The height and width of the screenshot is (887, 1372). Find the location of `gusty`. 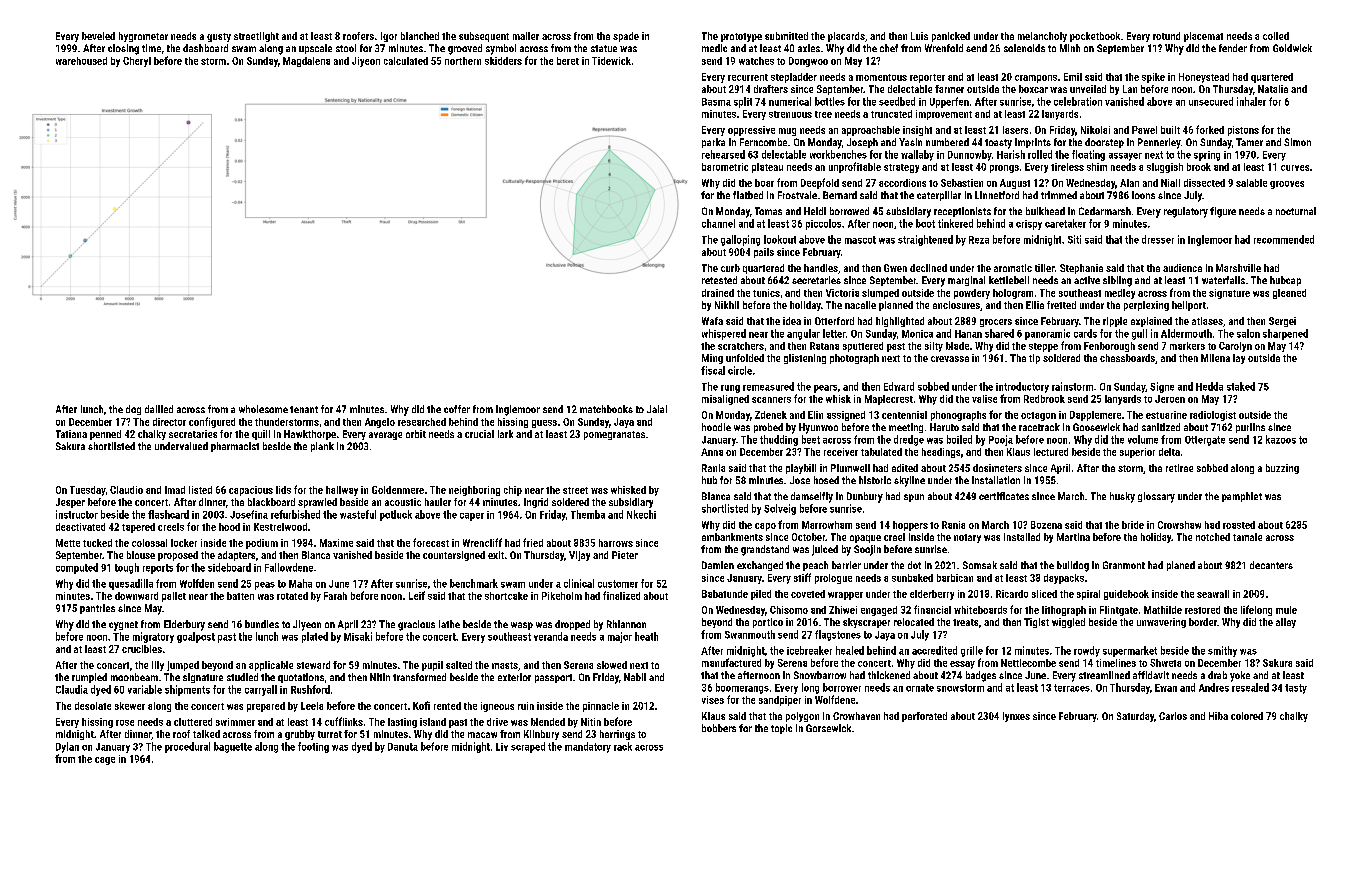

gusty is located at coordinates (219, 37).
